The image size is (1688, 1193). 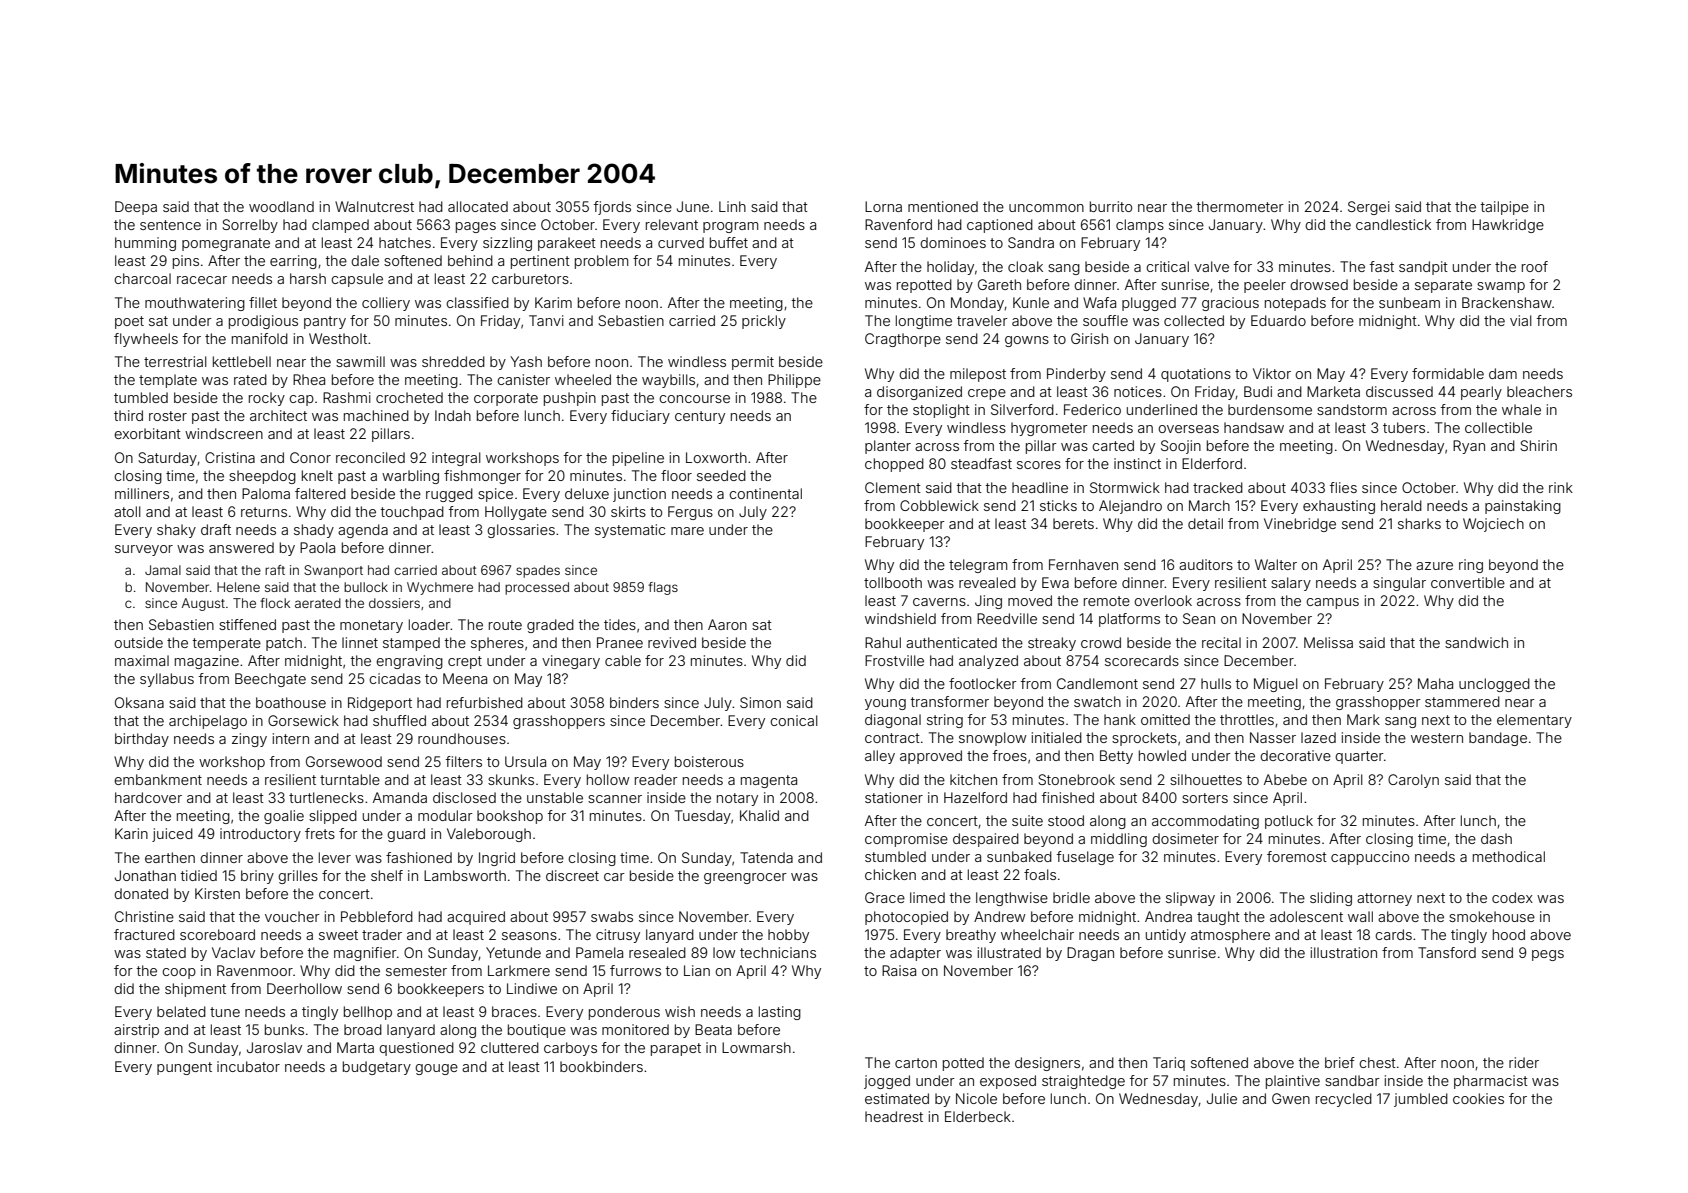 I want to click on Walnutcrest, so click(x=374, y=206).
